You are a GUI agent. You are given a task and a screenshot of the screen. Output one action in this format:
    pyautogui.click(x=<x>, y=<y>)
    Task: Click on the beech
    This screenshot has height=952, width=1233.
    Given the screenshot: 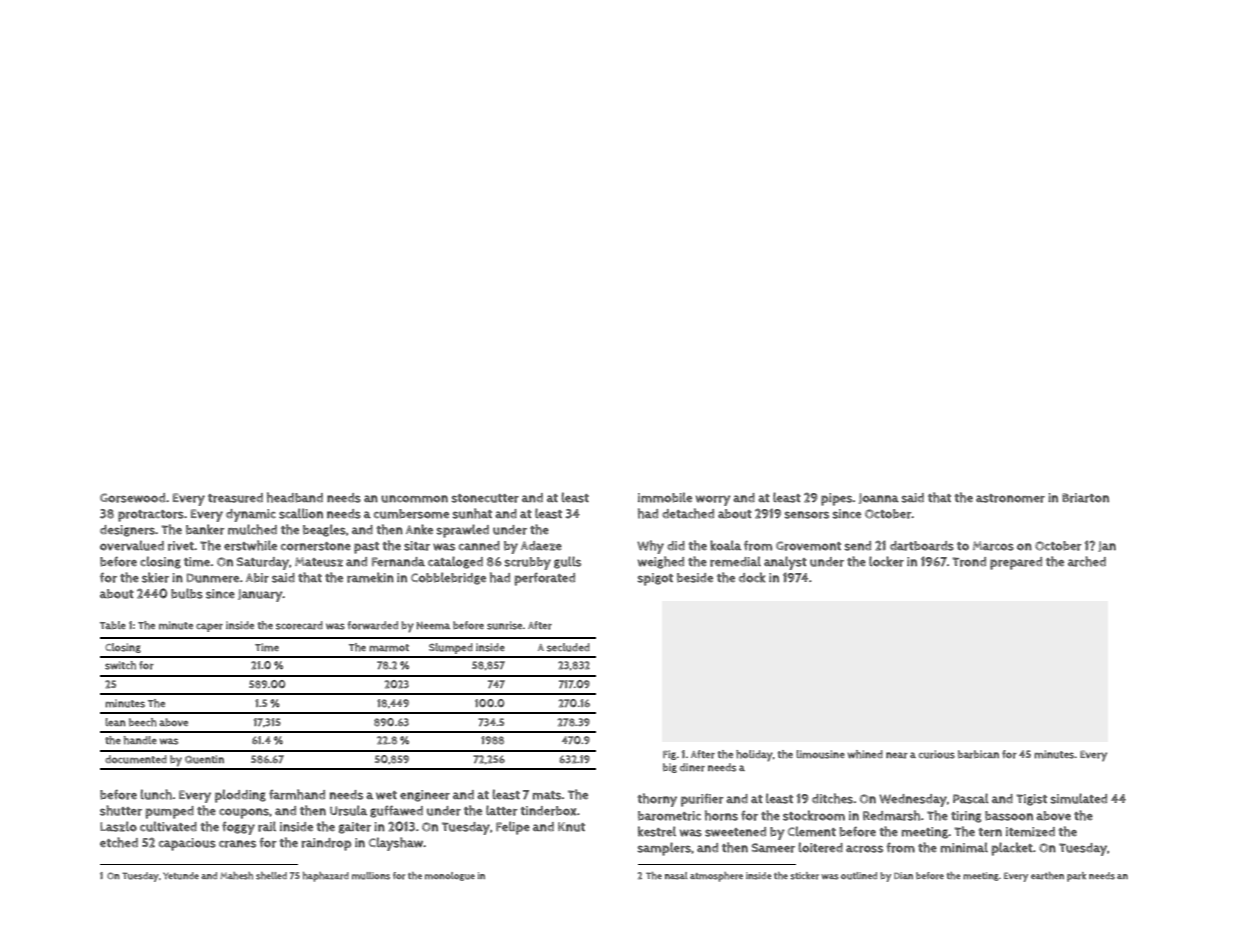 What is the action you would take?
    pyautogui.click(x=143, y=722)
